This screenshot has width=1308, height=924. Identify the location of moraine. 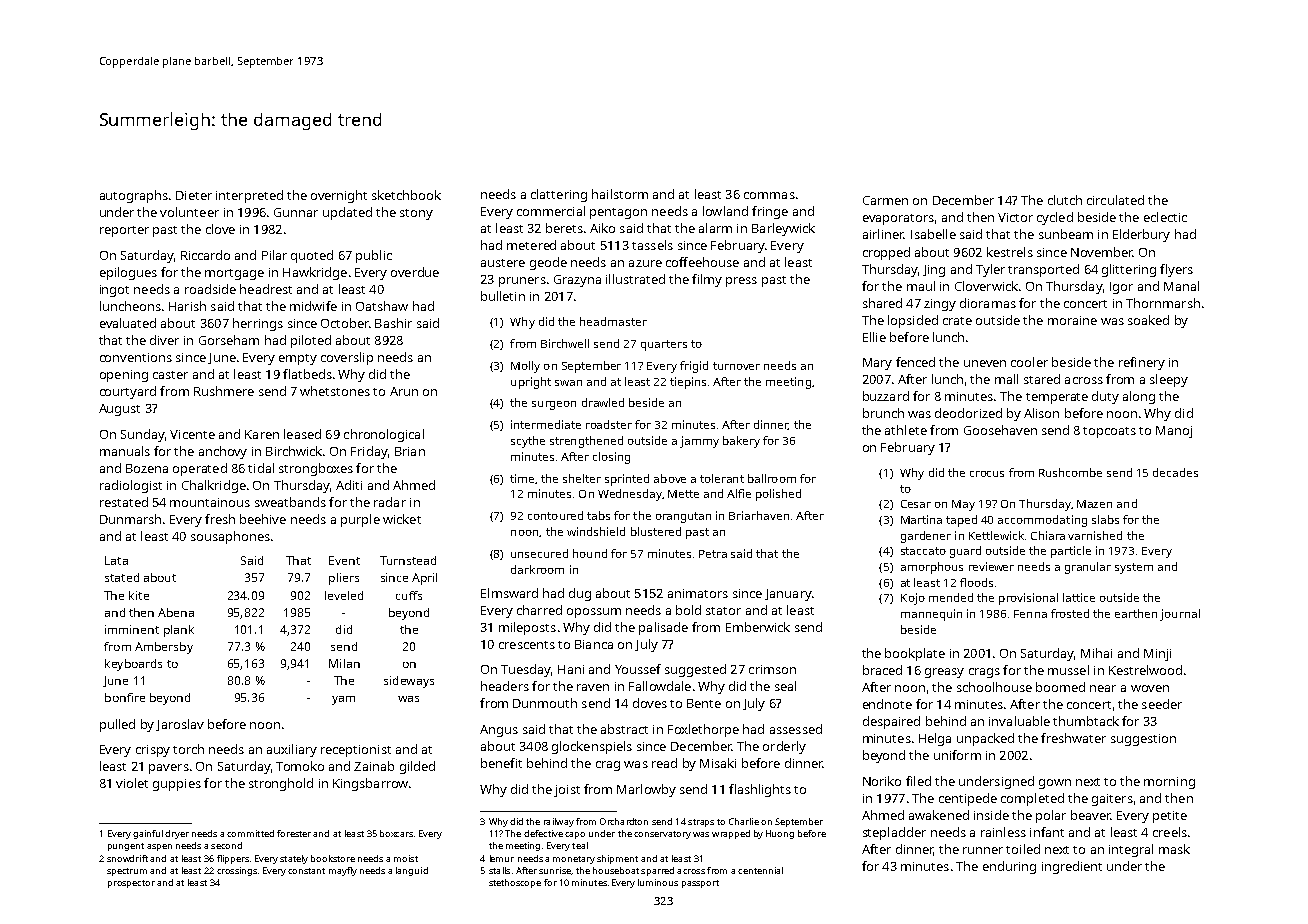
(1072, 320).
